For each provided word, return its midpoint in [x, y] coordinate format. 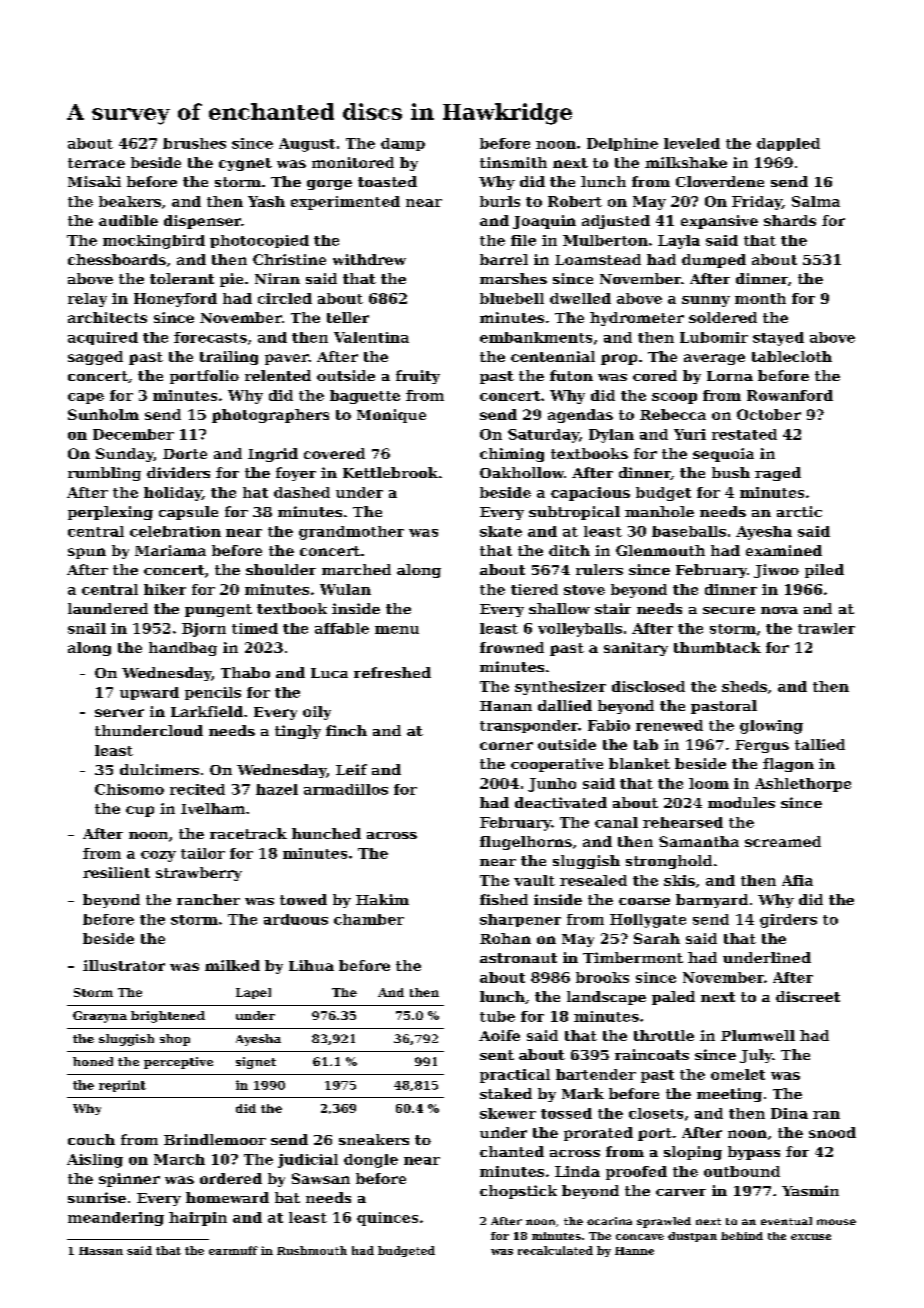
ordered [231, 1178]
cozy [158, 856]
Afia [797, 880]
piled [824, 571]
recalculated [555, 1250]
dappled [788, 144]
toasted [387, 181]
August [307, 145]
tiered [534, 589]
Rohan [505, 938]
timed [255, 628]
